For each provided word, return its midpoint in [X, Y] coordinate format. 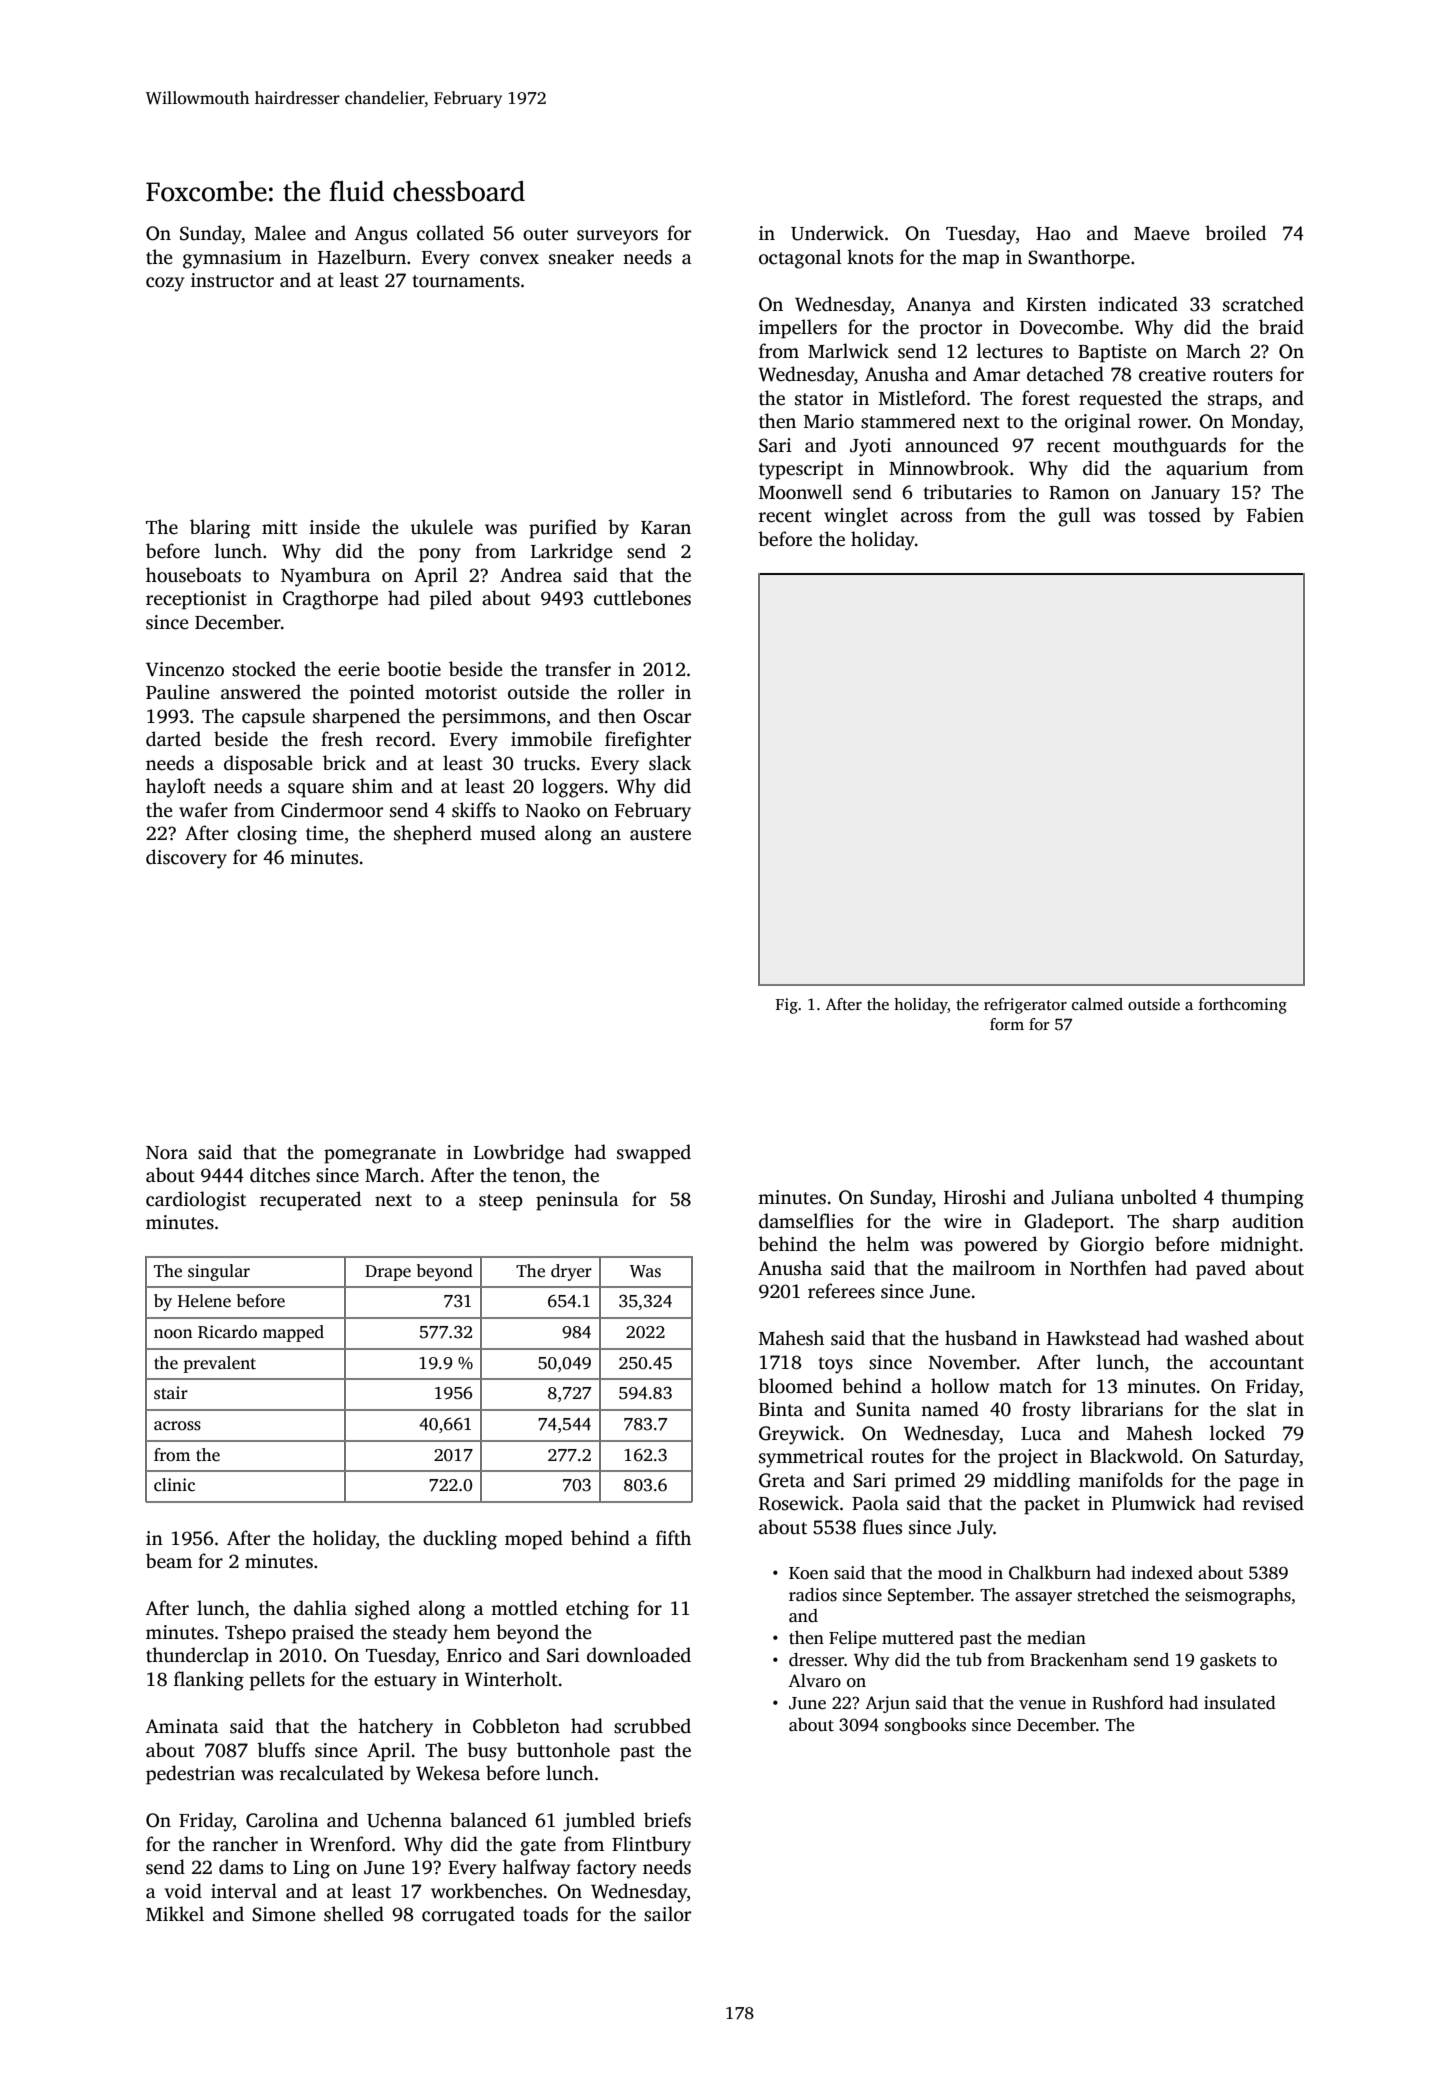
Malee [280, 233]
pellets [277, 1681]
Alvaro [814, 1681]
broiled [1235, 233]
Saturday [1262, 1458]
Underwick [837, 233]
